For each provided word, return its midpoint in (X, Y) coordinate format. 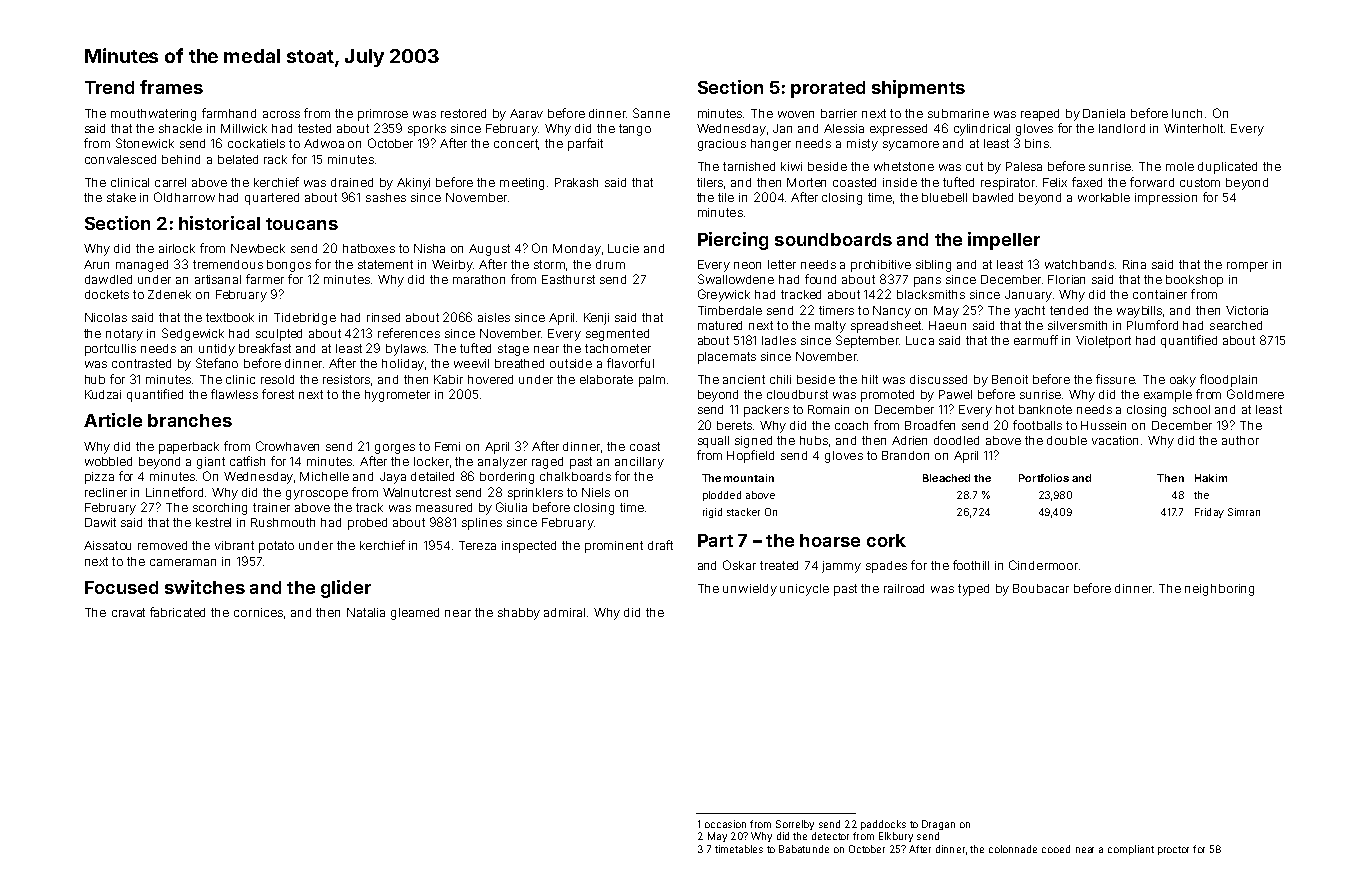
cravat (128, 612)
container (1160, 294)
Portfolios (1044, 478)
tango (635, 130)
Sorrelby (795, 825)
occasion (725, 824)
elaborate (606, 379)
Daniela (1104, 113)
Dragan (938, 825)
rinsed (383, 317)
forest (278, 394)
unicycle (804, 590)
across (281, 114)
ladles (779, 340)
